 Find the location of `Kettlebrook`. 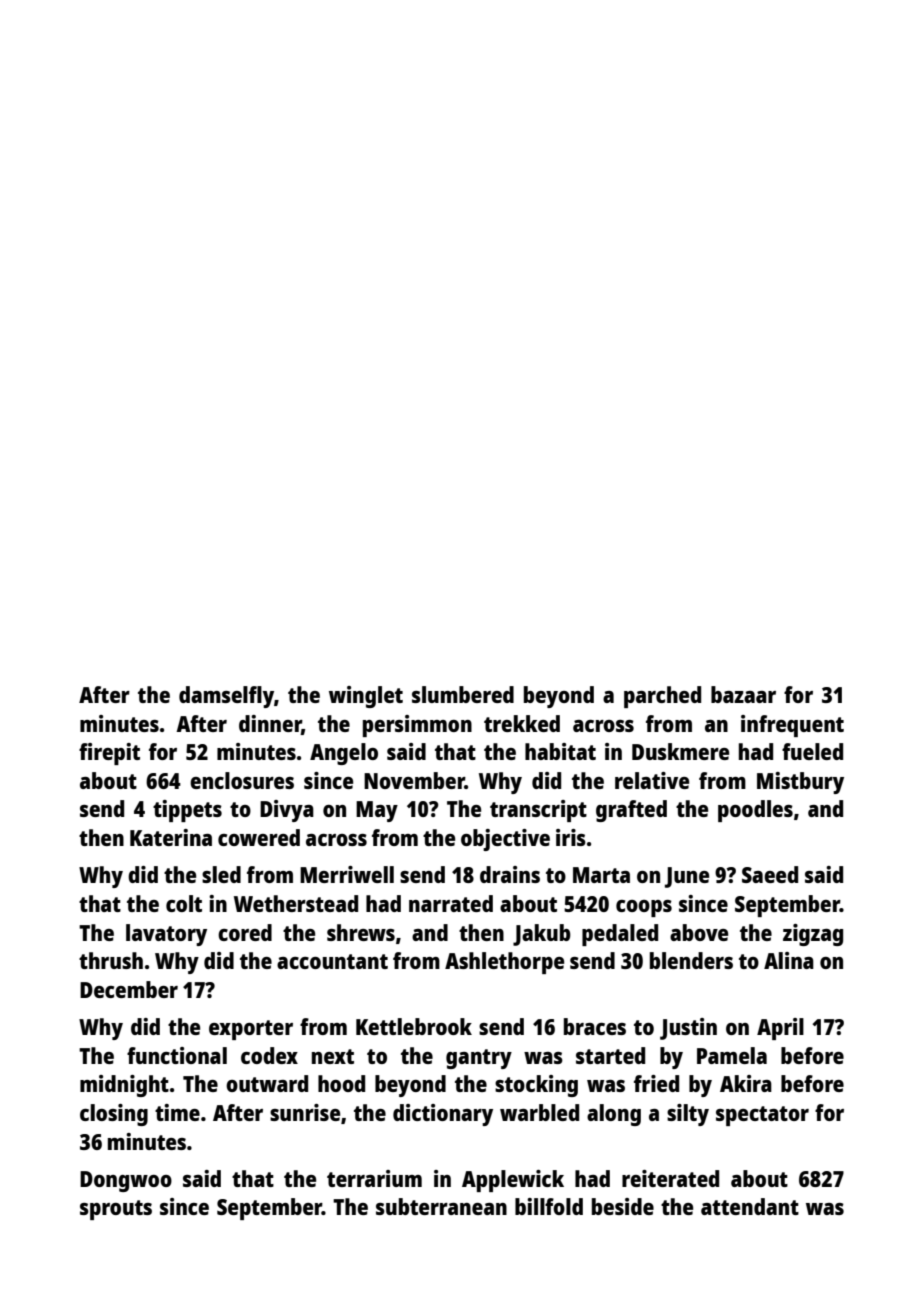

Kettlebrook is located at coordinates (414, 1026).
